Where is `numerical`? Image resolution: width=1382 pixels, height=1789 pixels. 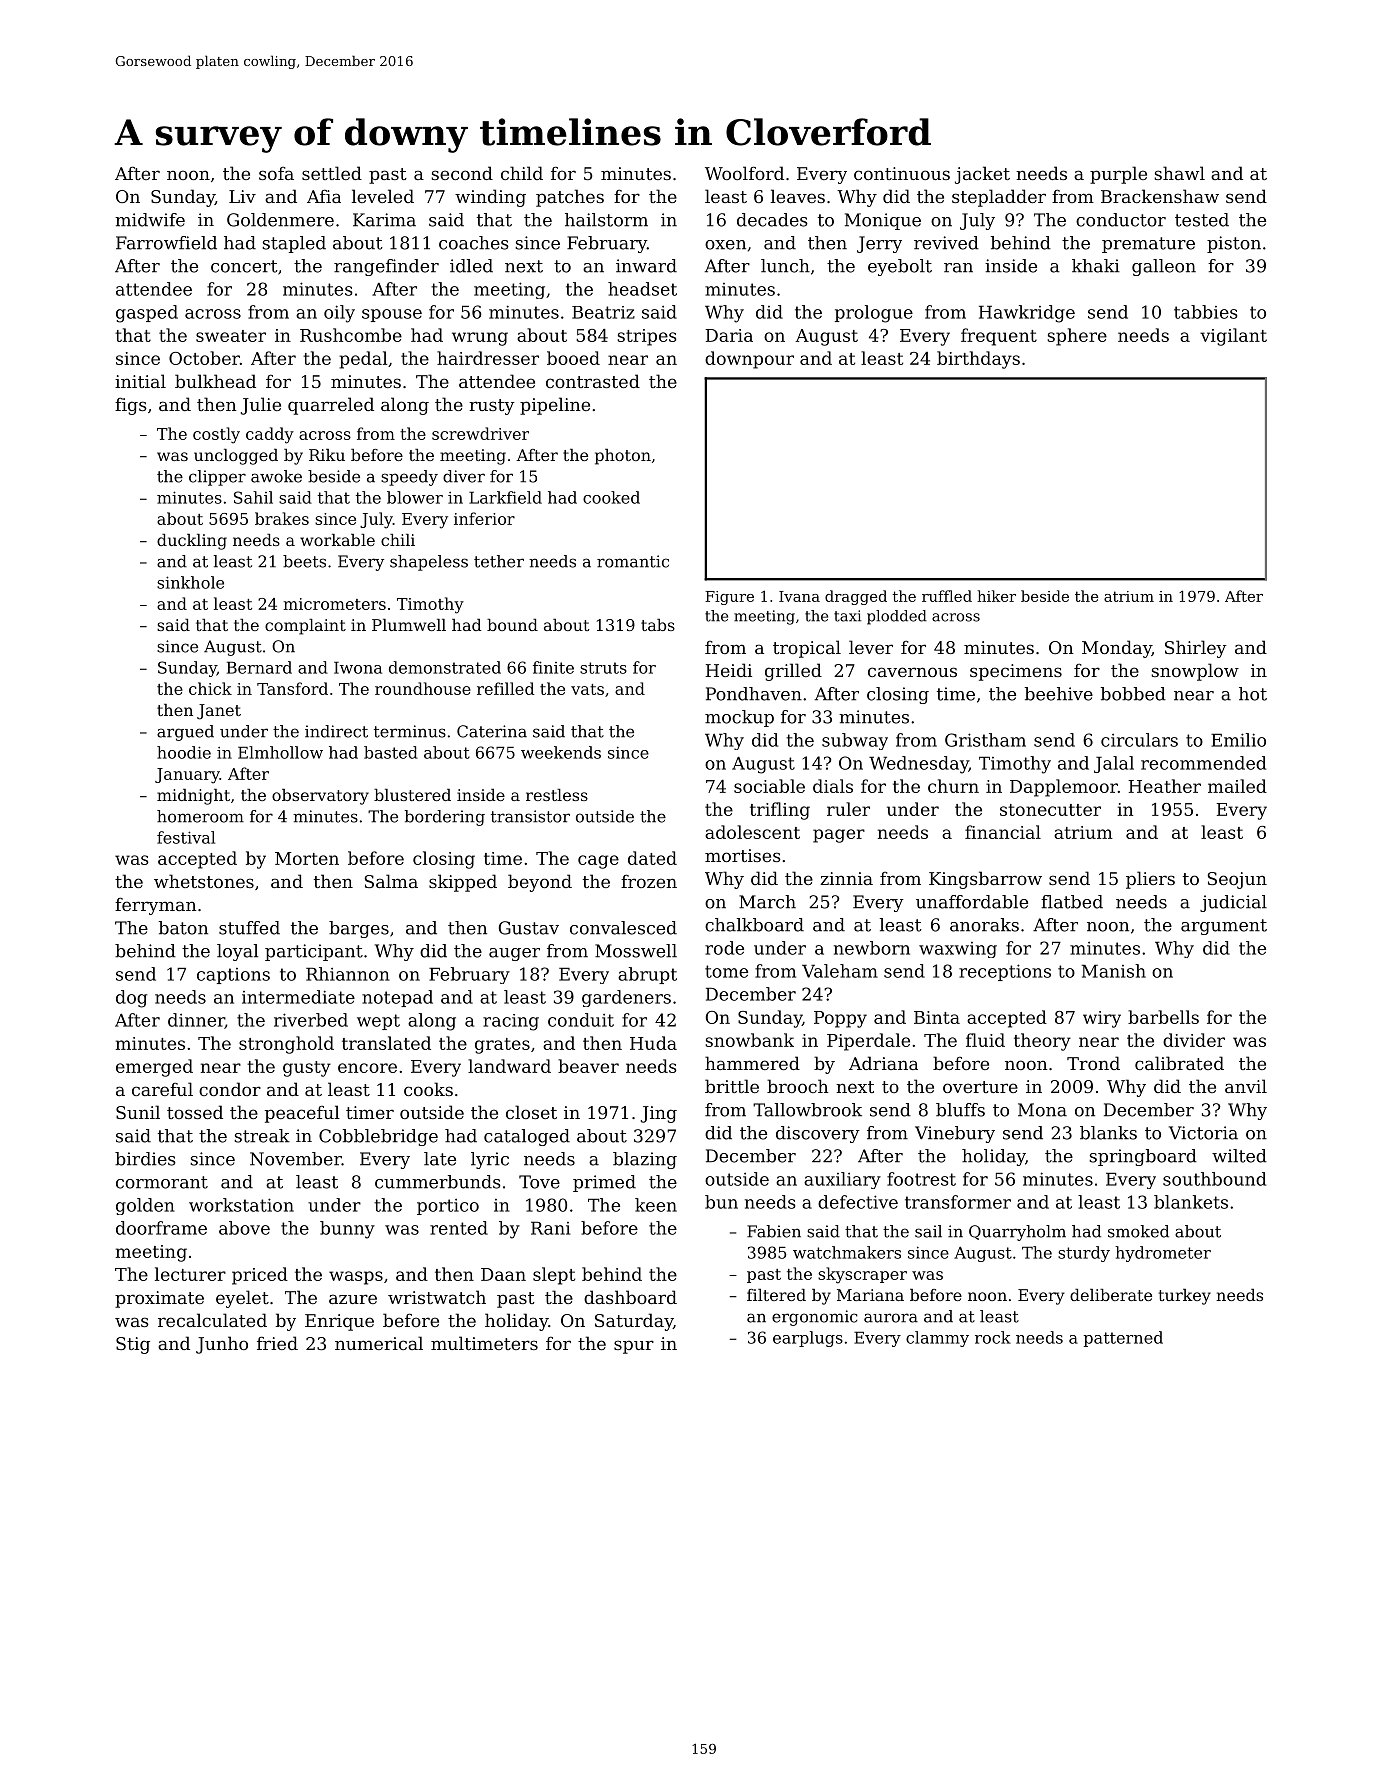 numerical is located at coordinates (379, 1343).
